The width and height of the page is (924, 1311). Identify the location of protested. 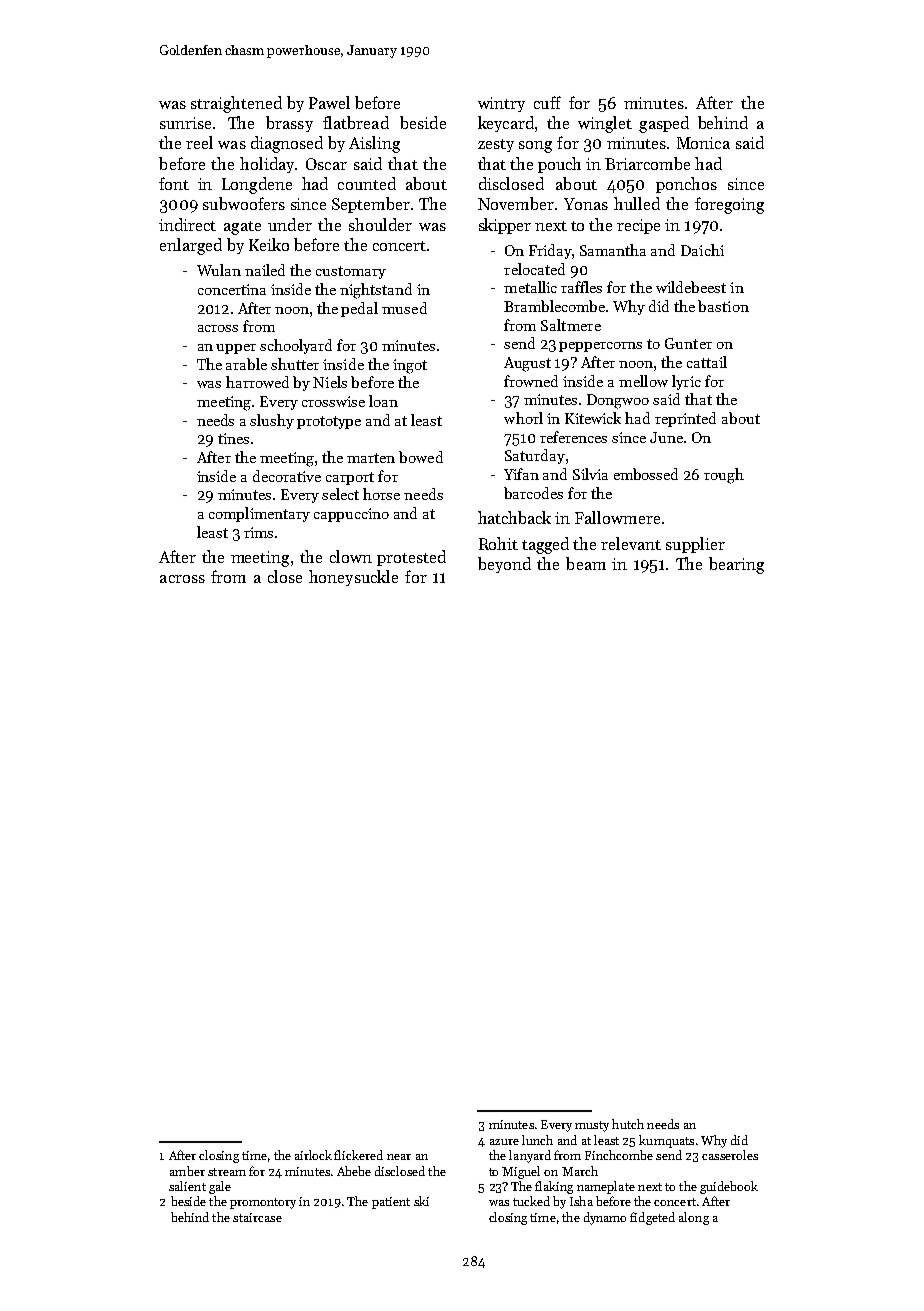
(411, 558).
